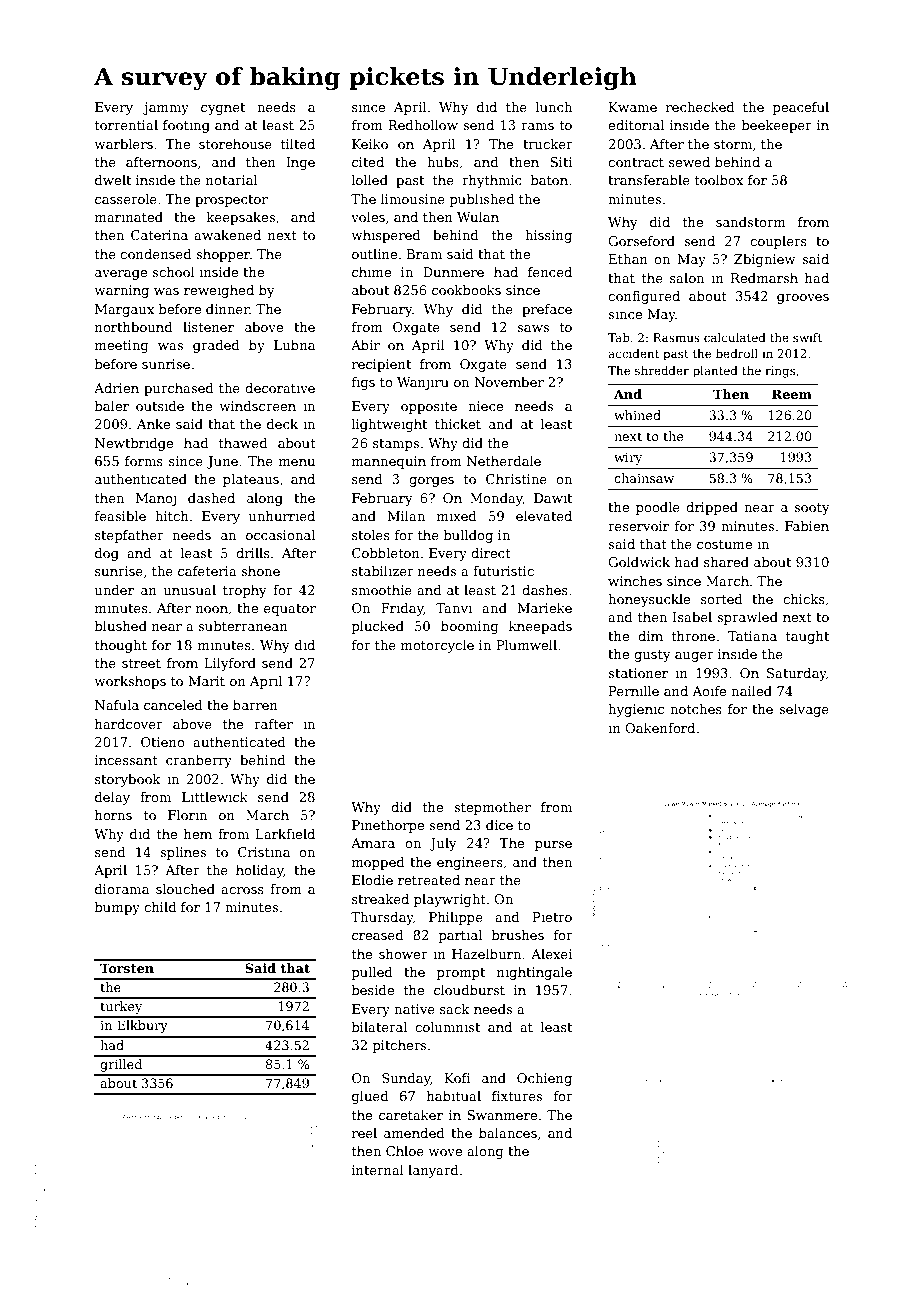  I want to click on cygnet, so click(223, 109).
